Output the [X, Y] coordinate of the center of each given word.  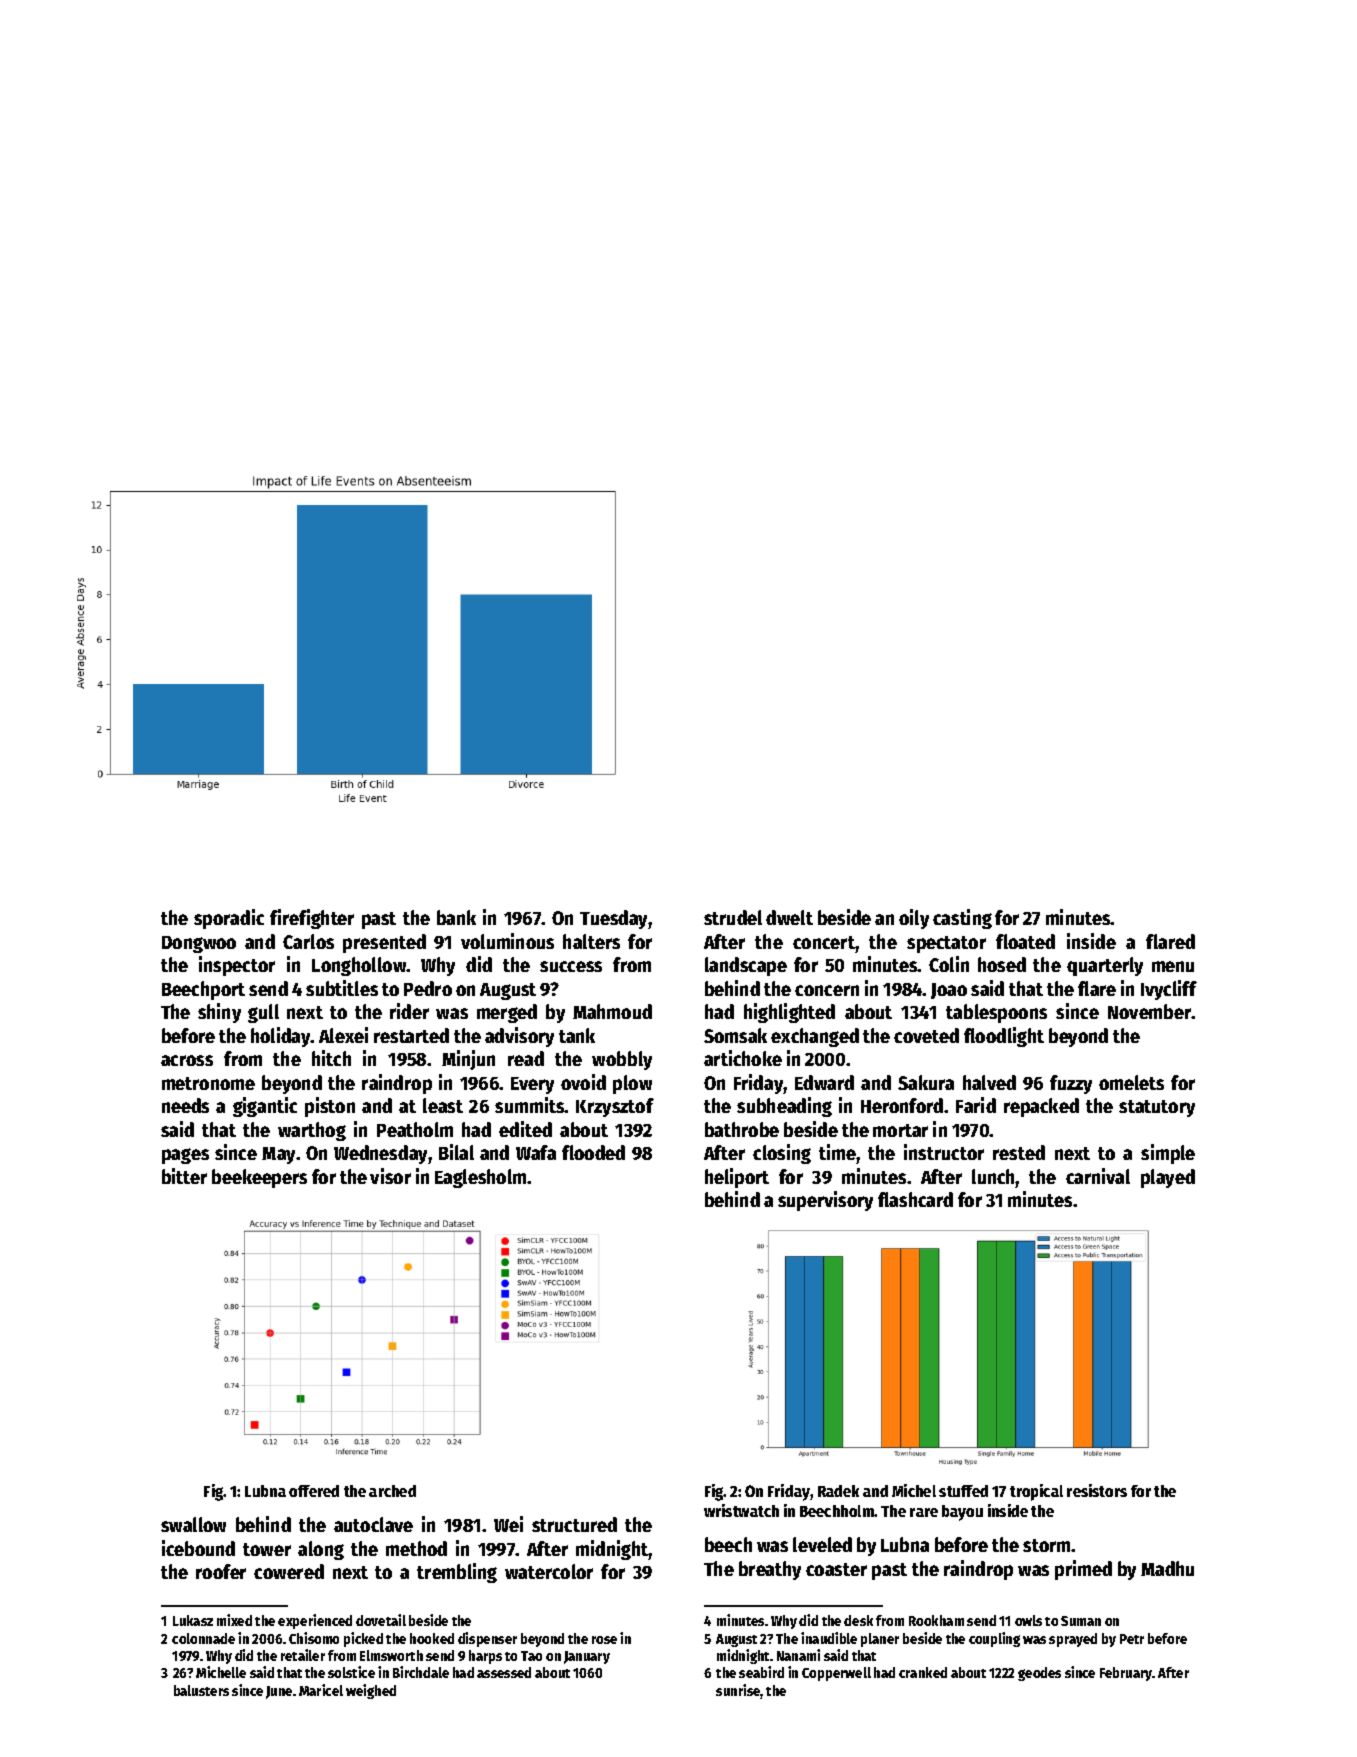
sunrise [738, 1691]
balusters [201, 1690]
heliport [737, 1178]
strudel [733, 917]
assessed [504, 1672]
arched [392, 1491]
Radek [838, 1491]
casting [962, 919]
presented [384, 943]
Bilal [456, 1152]
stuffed [963, 1491]
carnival [1098, 1176]
